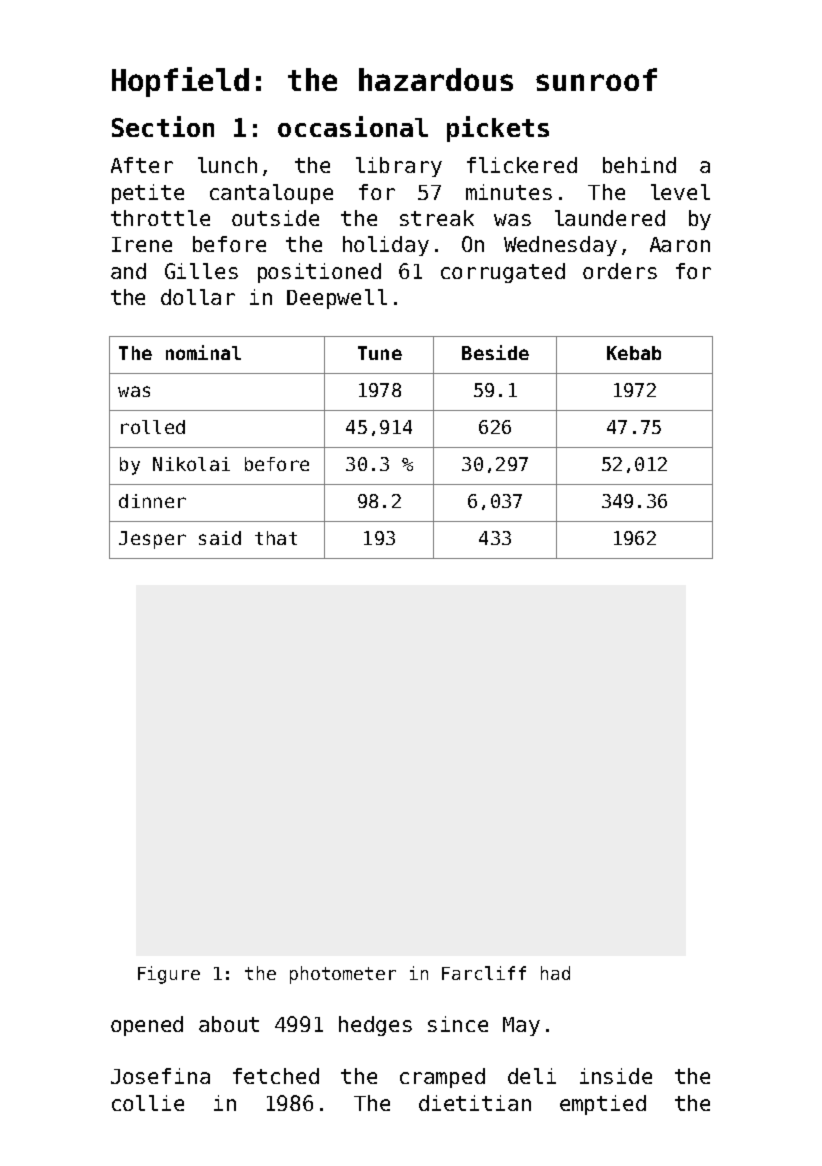 The image size is (822, 1166). I want to click on that, so click(276, 538).
